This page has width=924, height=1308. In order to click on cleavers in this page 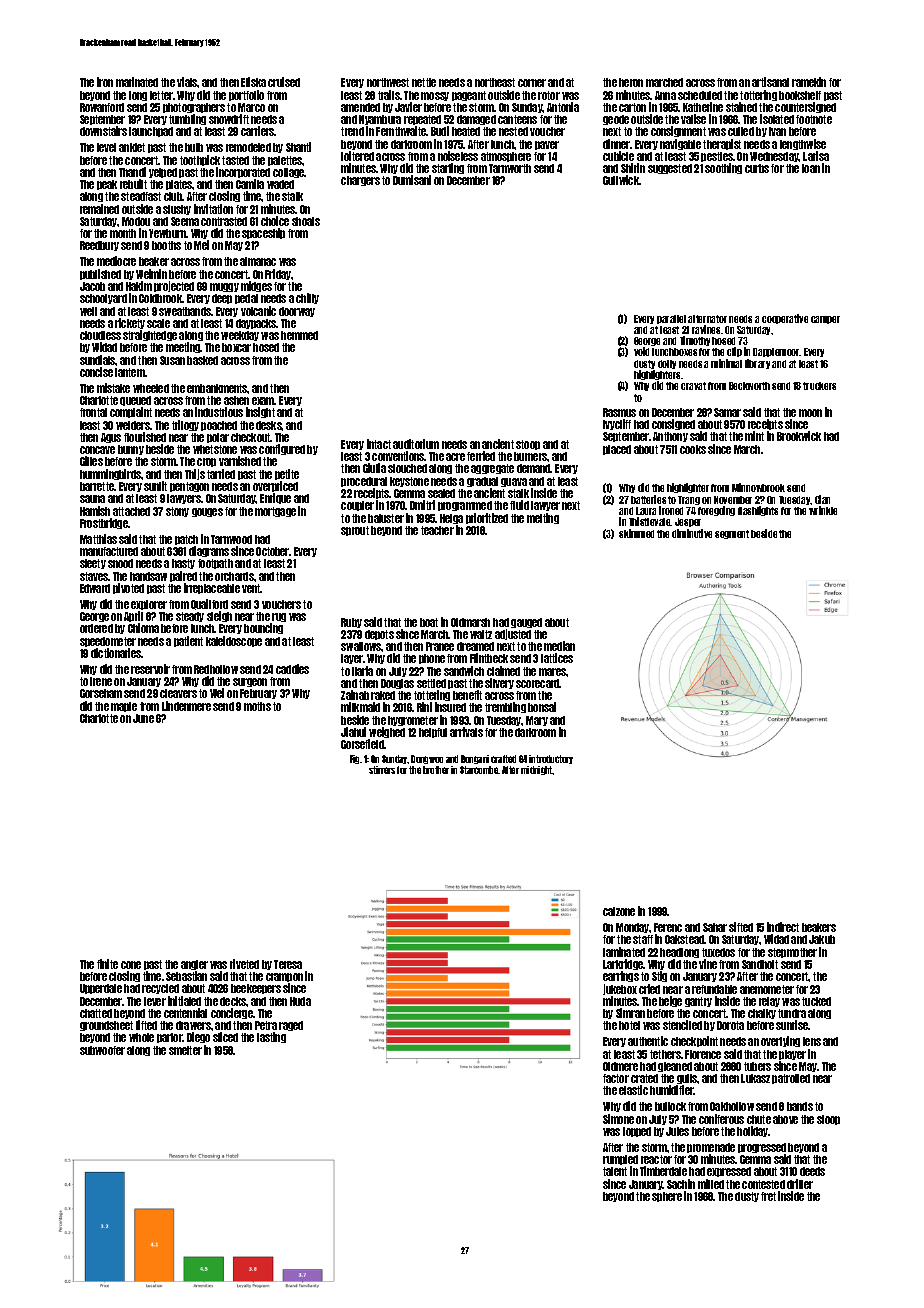, I will do `click(178, 693)`.
